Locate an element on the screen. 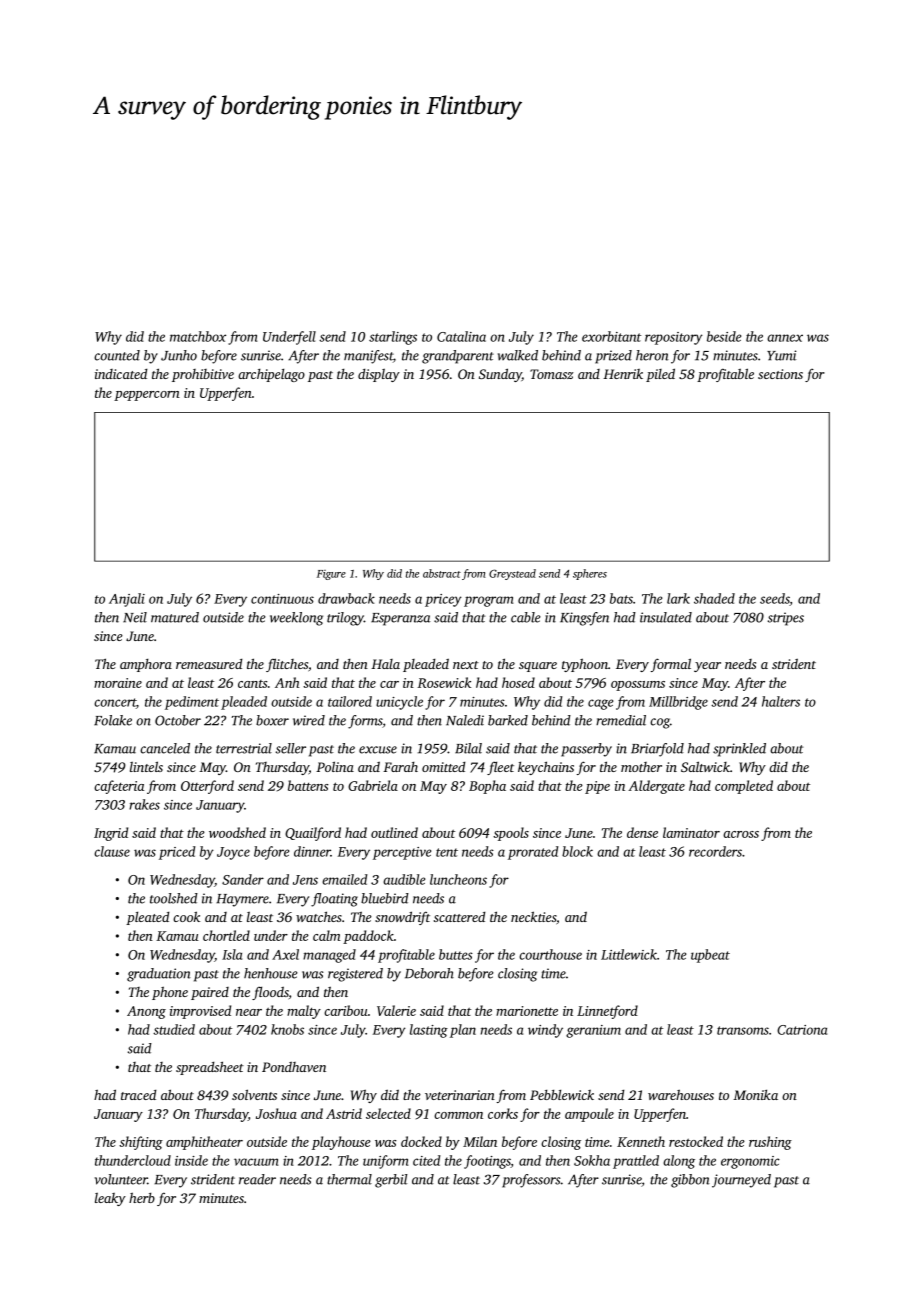  transoms is located at coordinates (743, 1030).
